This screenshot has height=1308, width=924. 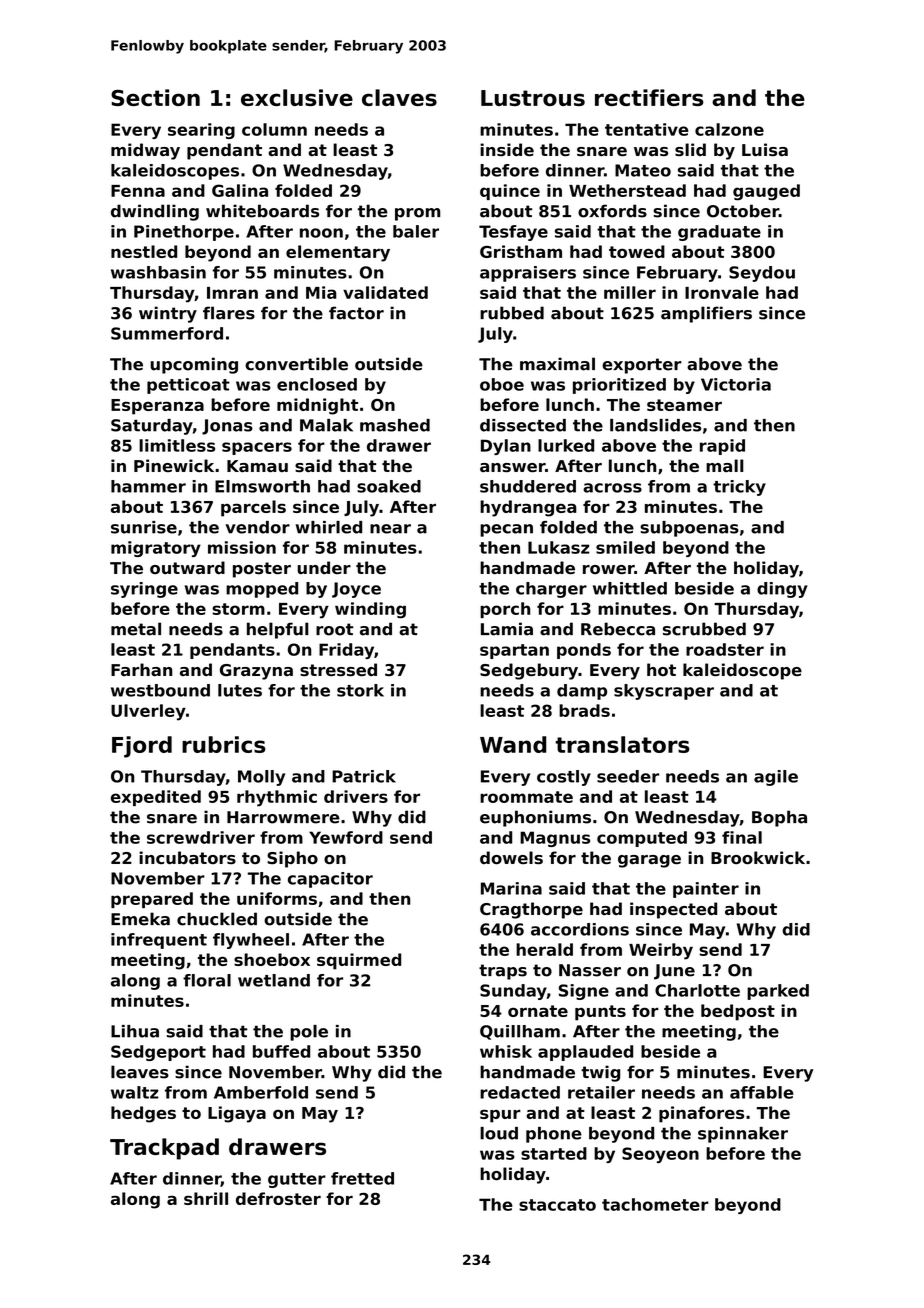 What do you see at coordinates (520, 1092) in the screenshot?
I see `redacted` at bounding box center [520, 1092].
